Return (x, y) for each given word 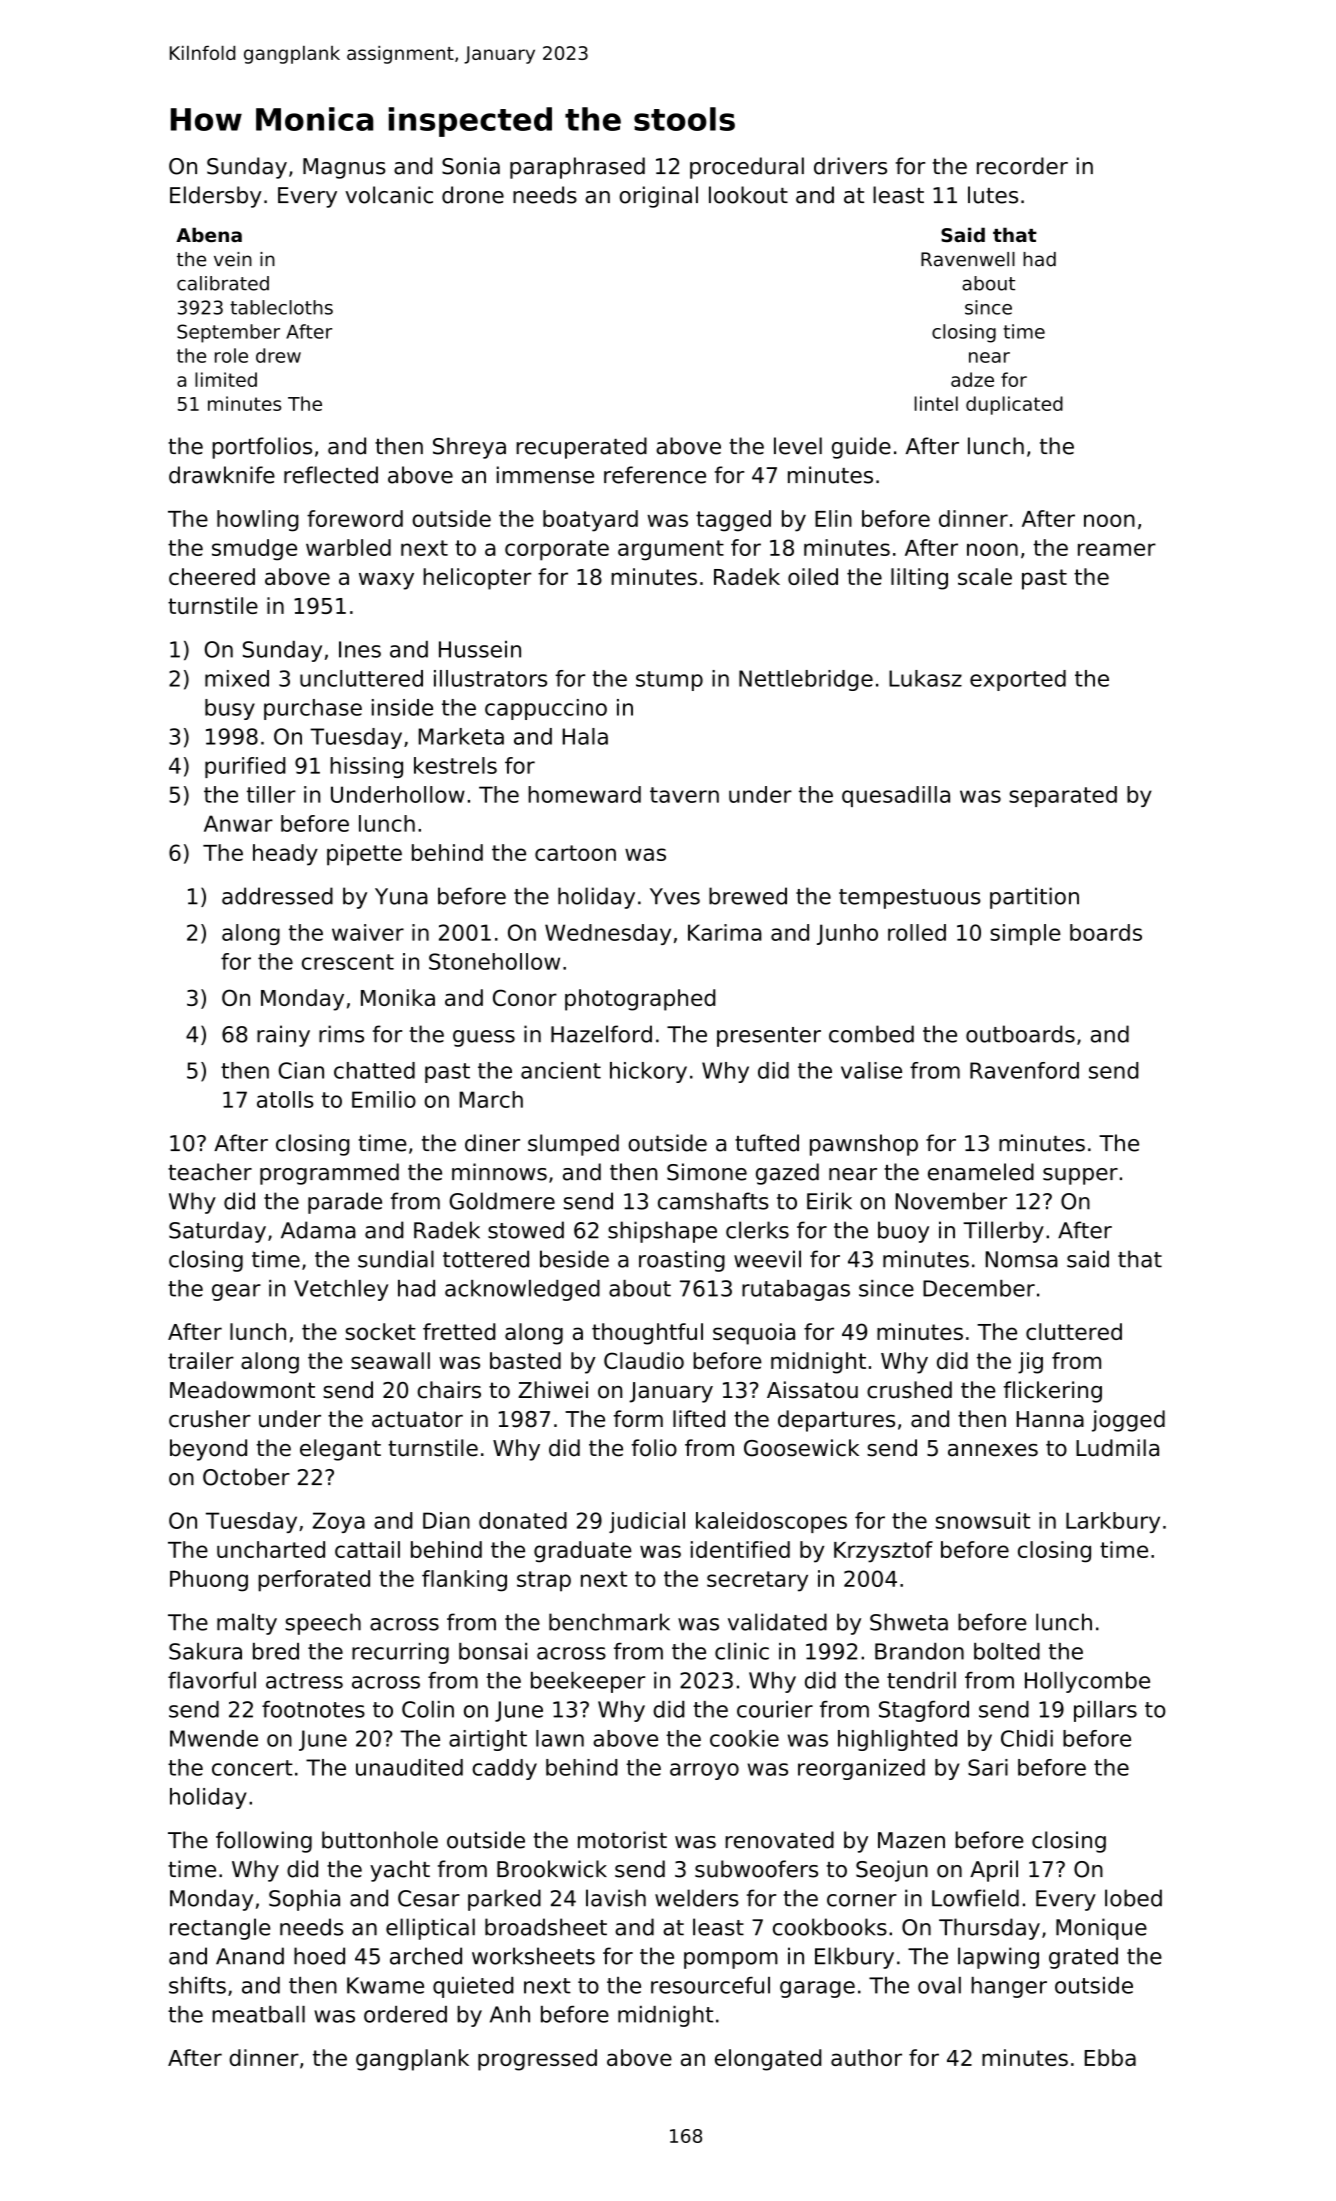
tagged (733, 521)
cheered (212, 576)
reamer (1117, 549)
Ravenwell (968, 259)
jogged (1128, 1421)
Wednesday (608, 934)
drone (473, 195)
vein (233, 259)
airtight (488, 1740)
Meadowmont (242, 1390)
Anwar (238, 823)
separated (1063, 796)
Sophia (304, 1900)
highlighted (897, 1740)
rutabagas (796, 1290)
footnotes (313, 1709)
